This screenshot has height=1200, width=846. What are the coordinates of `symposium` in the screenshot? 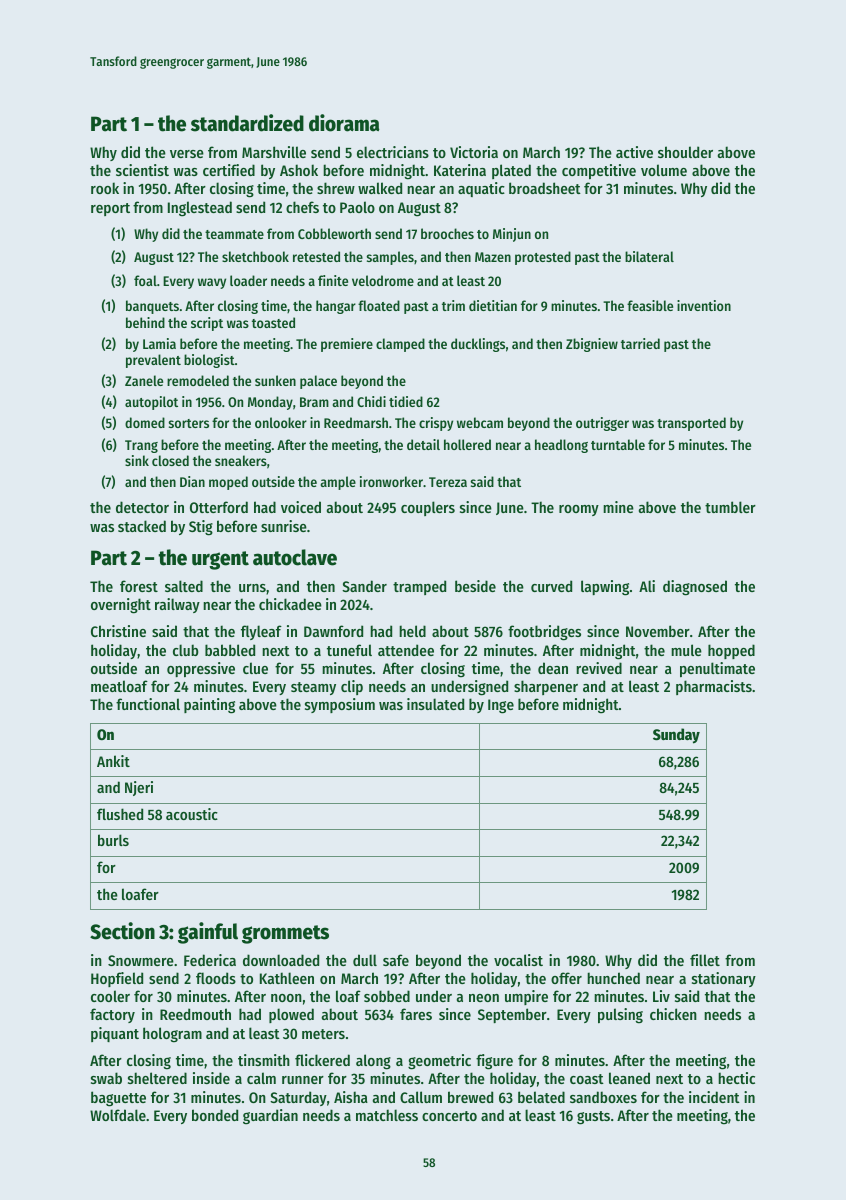 It's located at (340, 705).
